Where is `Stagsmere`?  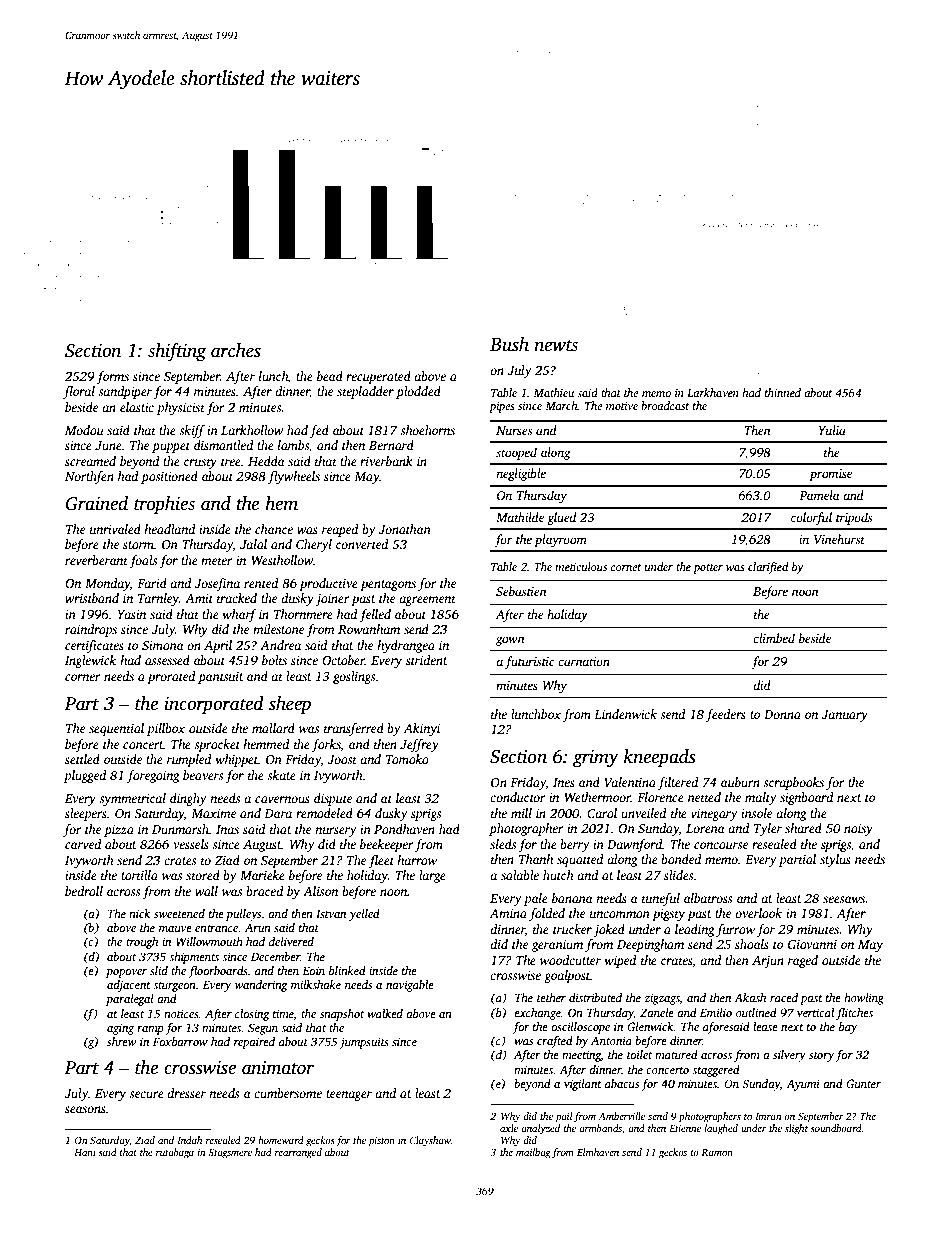 Stagsmere is located at coordinates (230, 1154).
